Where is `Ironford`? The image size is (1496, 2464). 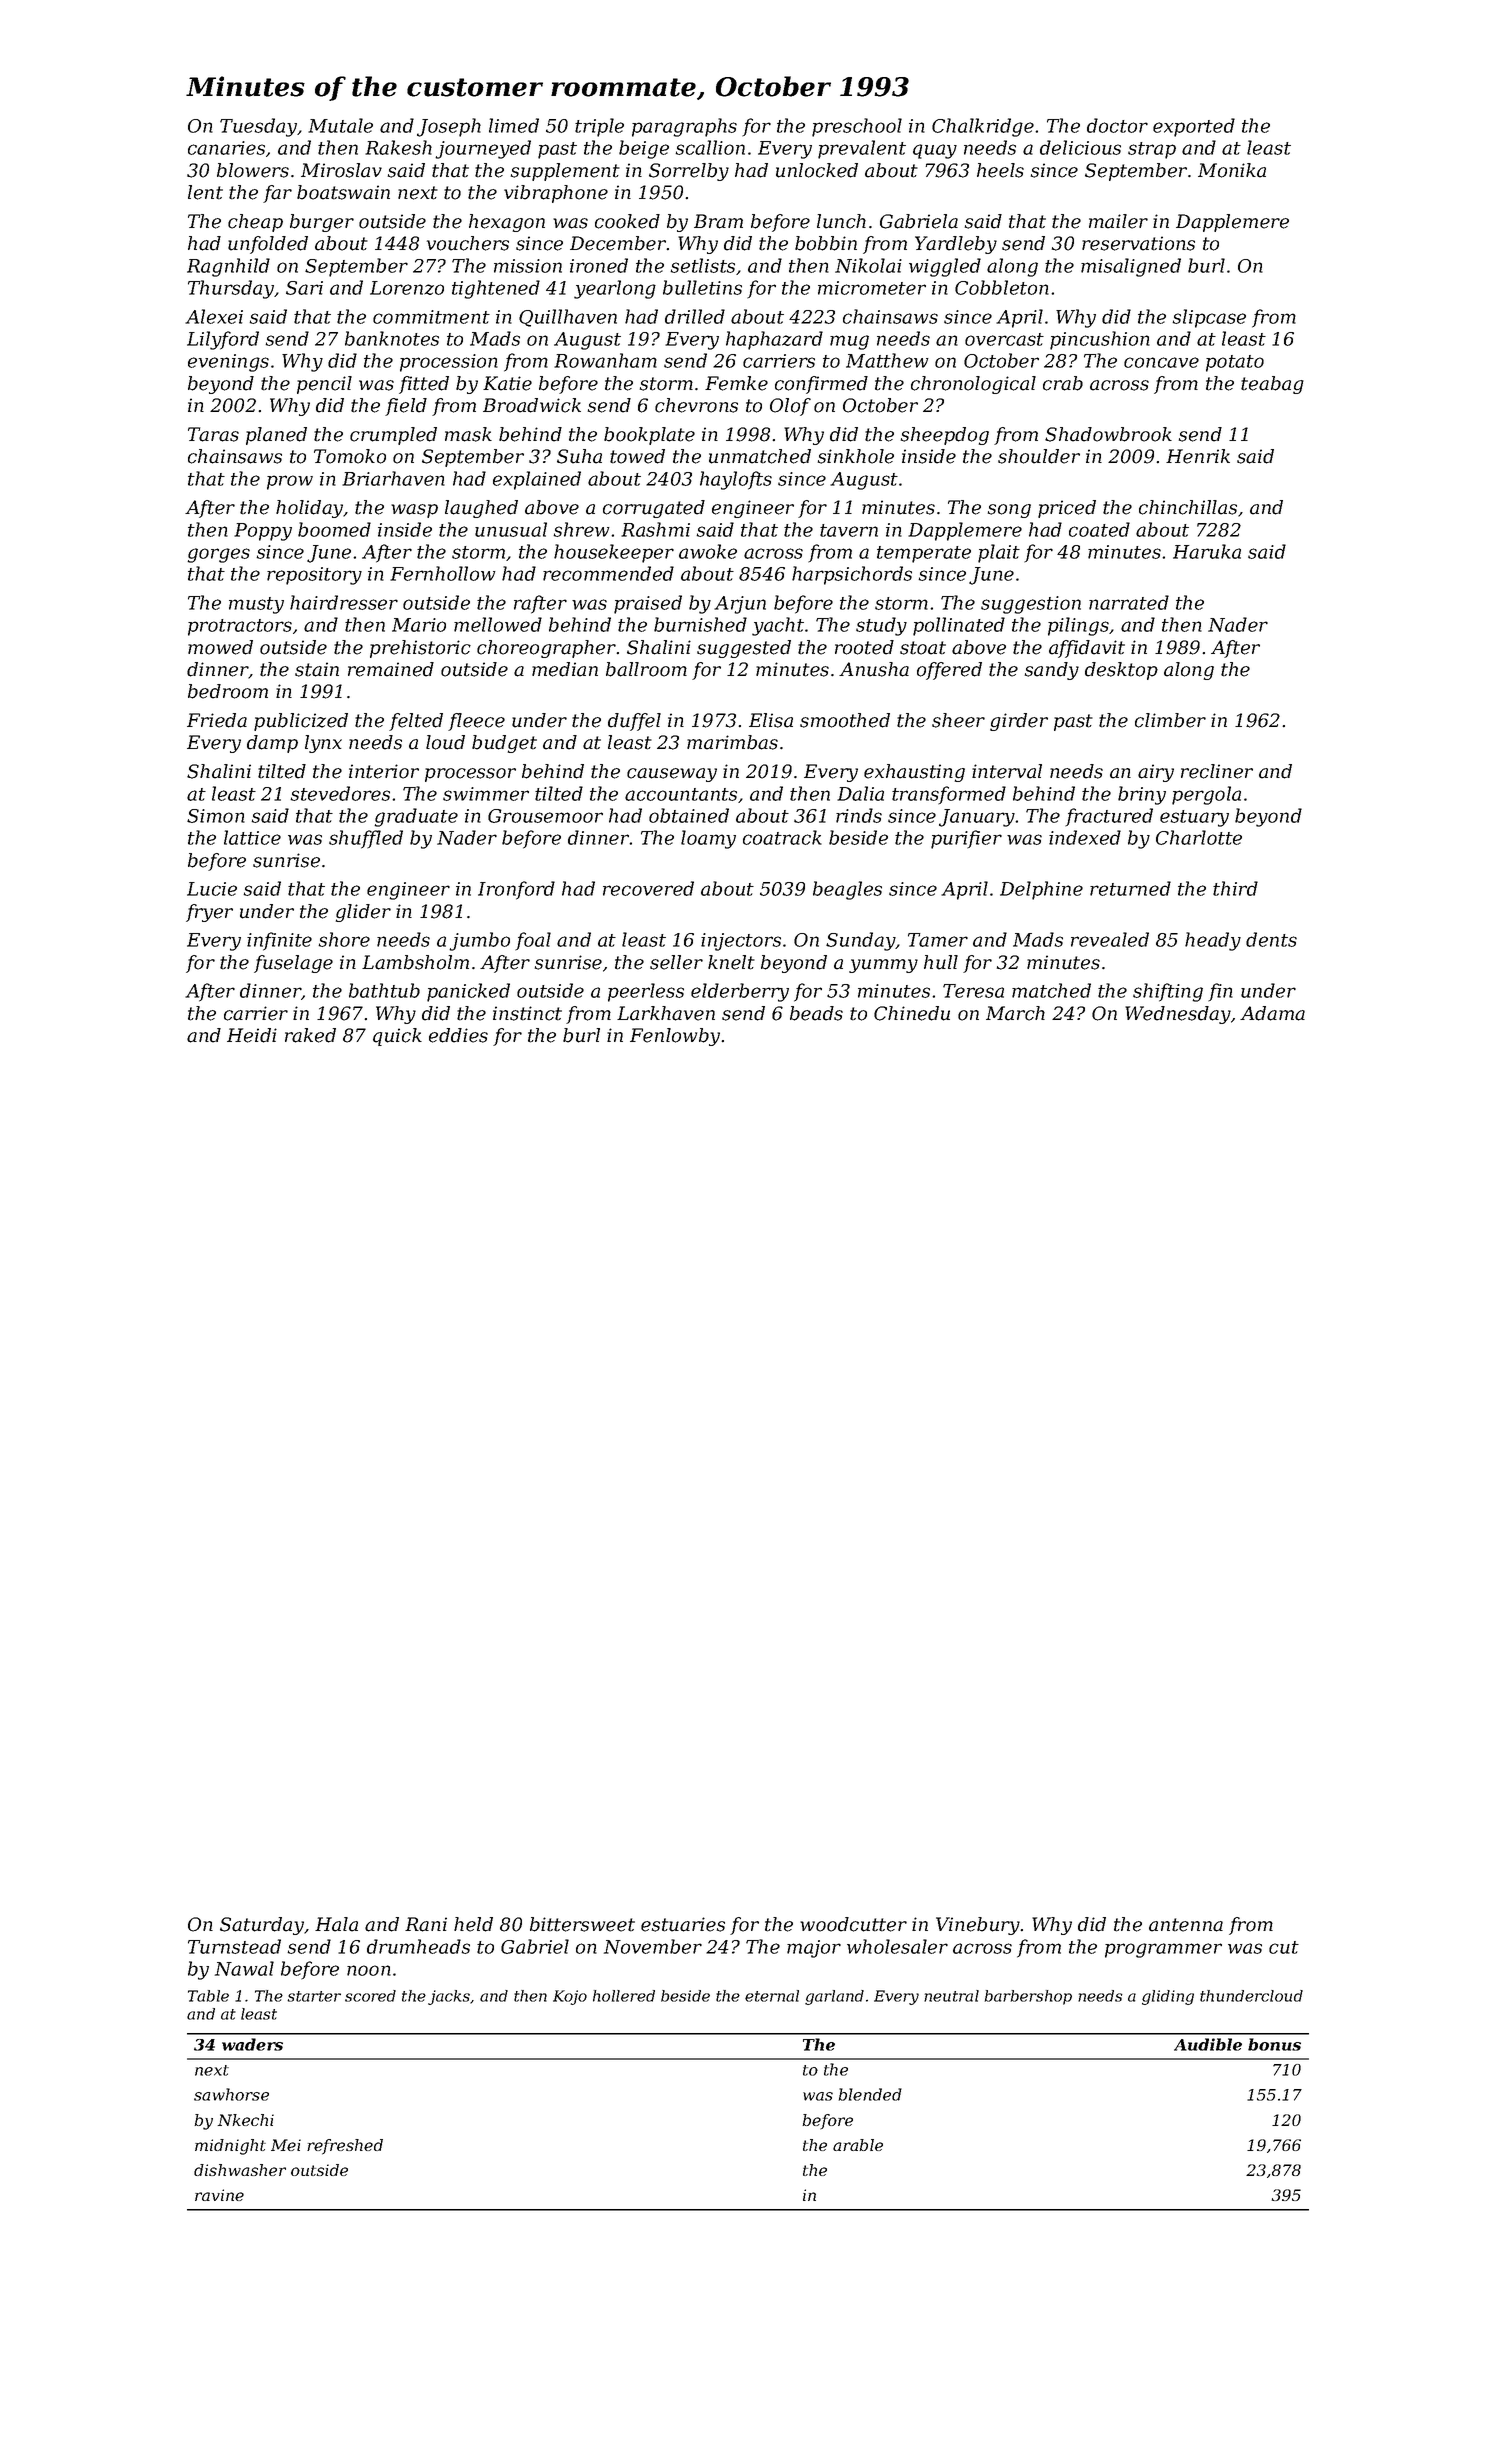
Ironford is located at coordinates (516, 890).
